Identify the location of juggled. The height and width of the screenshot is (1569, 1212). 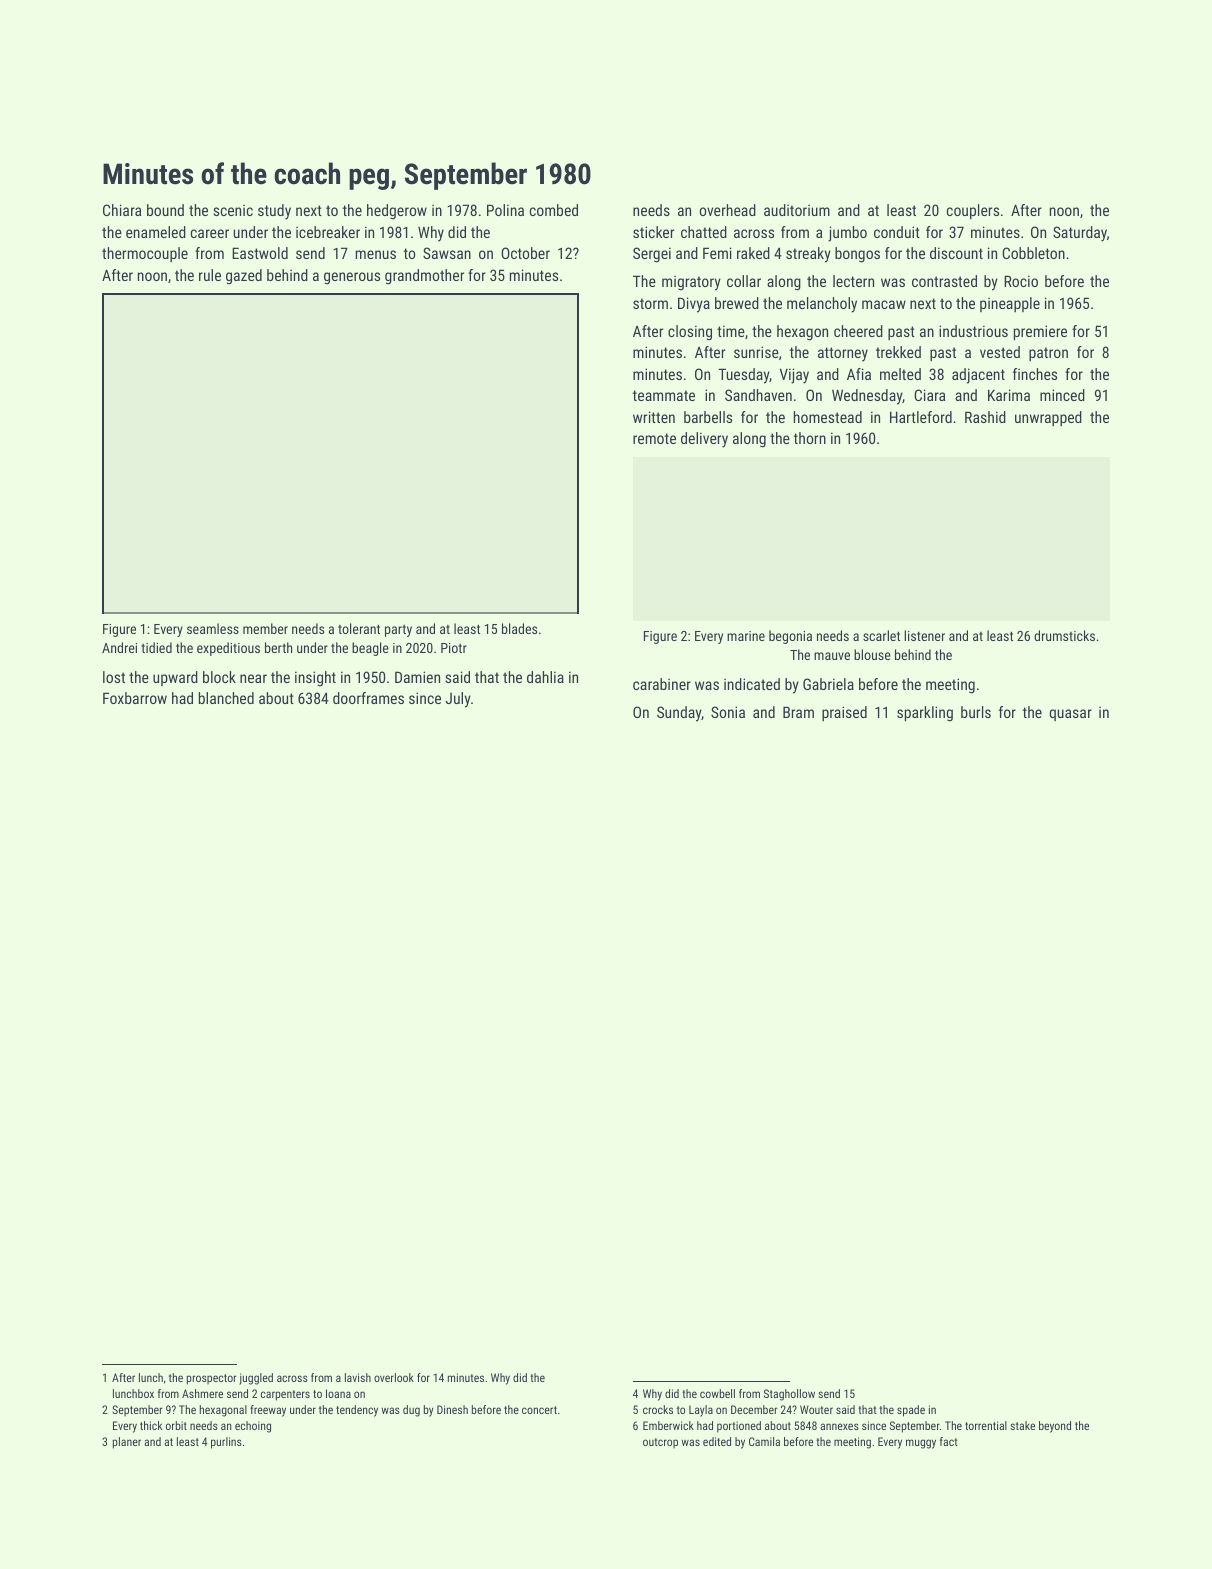
(256, 1379).
